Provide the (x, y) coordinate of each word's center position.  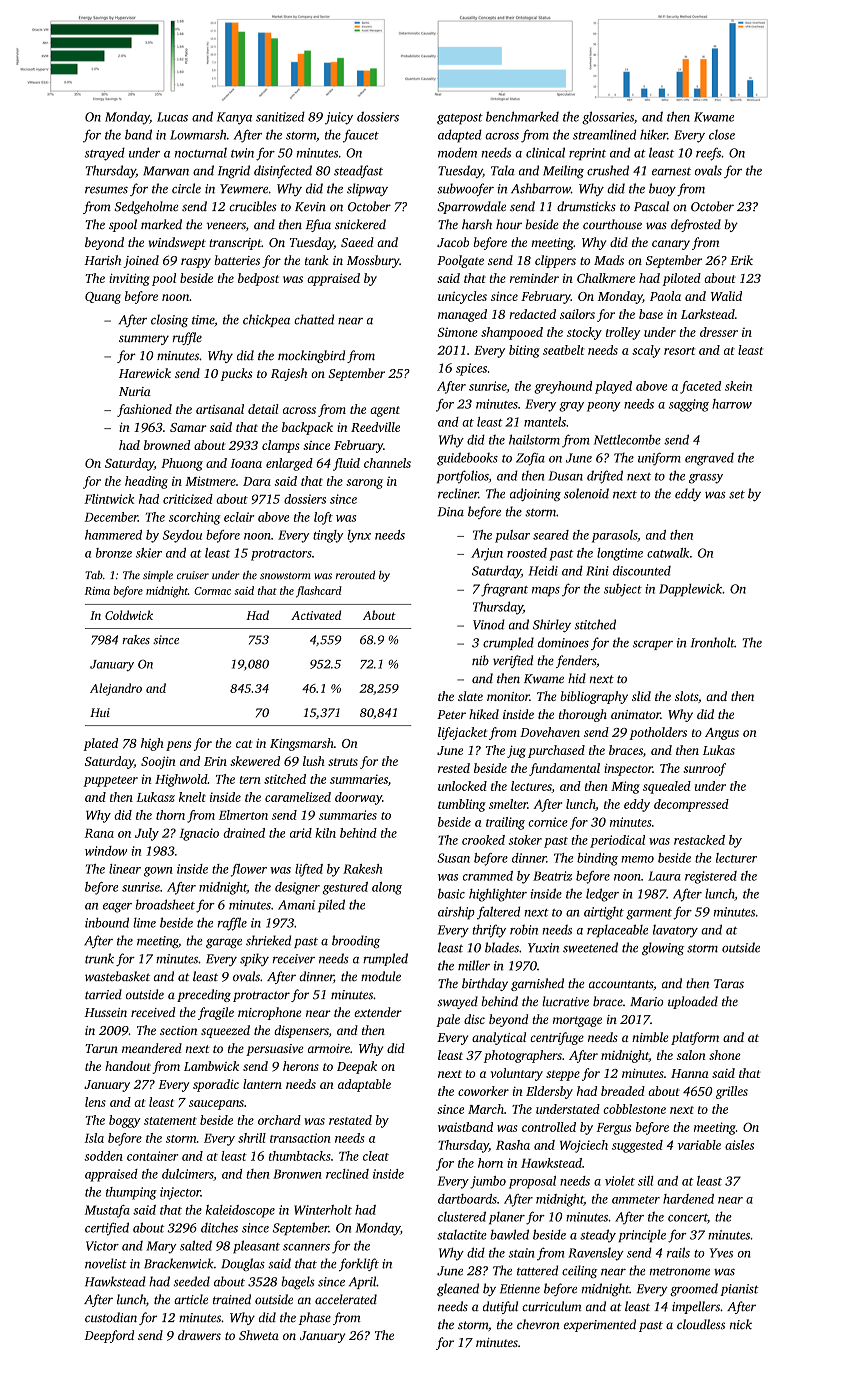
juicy (339, 118)
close (722, 135)
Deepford (109, 1336)
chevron (538, 1324)
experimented (600, 1325)
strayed (104, 154)
